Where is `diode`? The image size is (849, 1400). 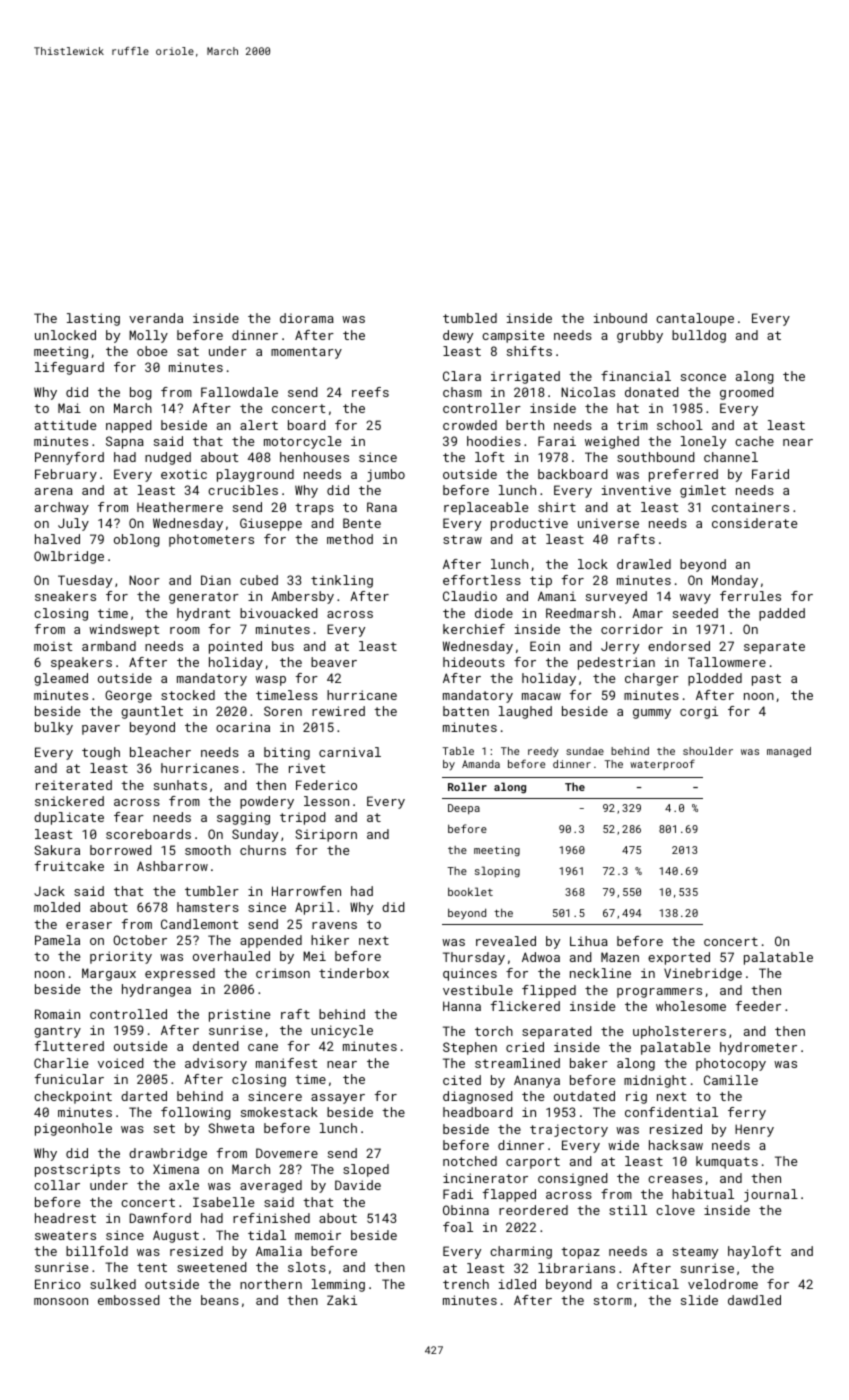
diode is located at coordinates (494, 613).
